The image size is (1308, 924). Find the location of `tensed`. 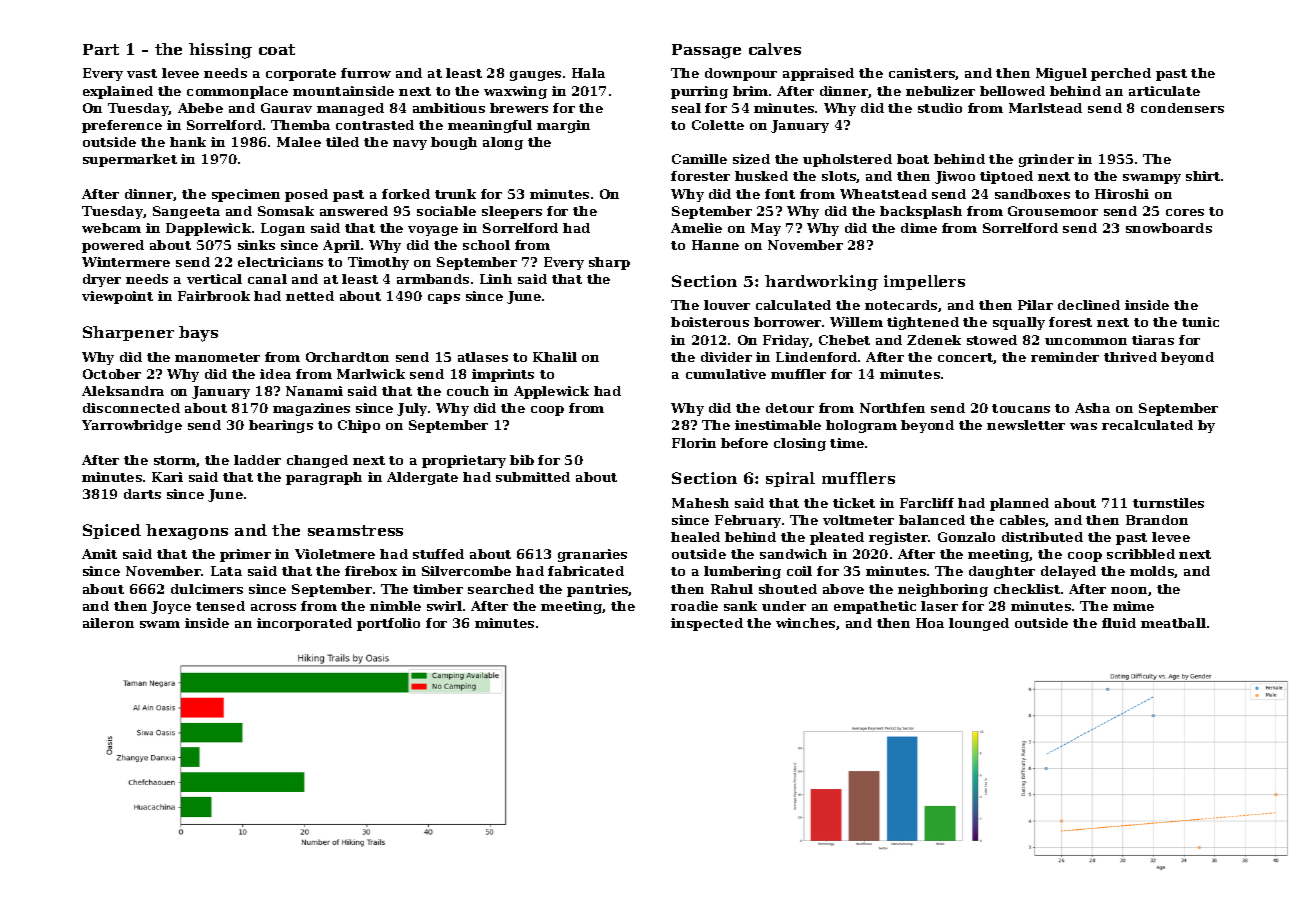

tensed is located at coordinates (220, 606).
